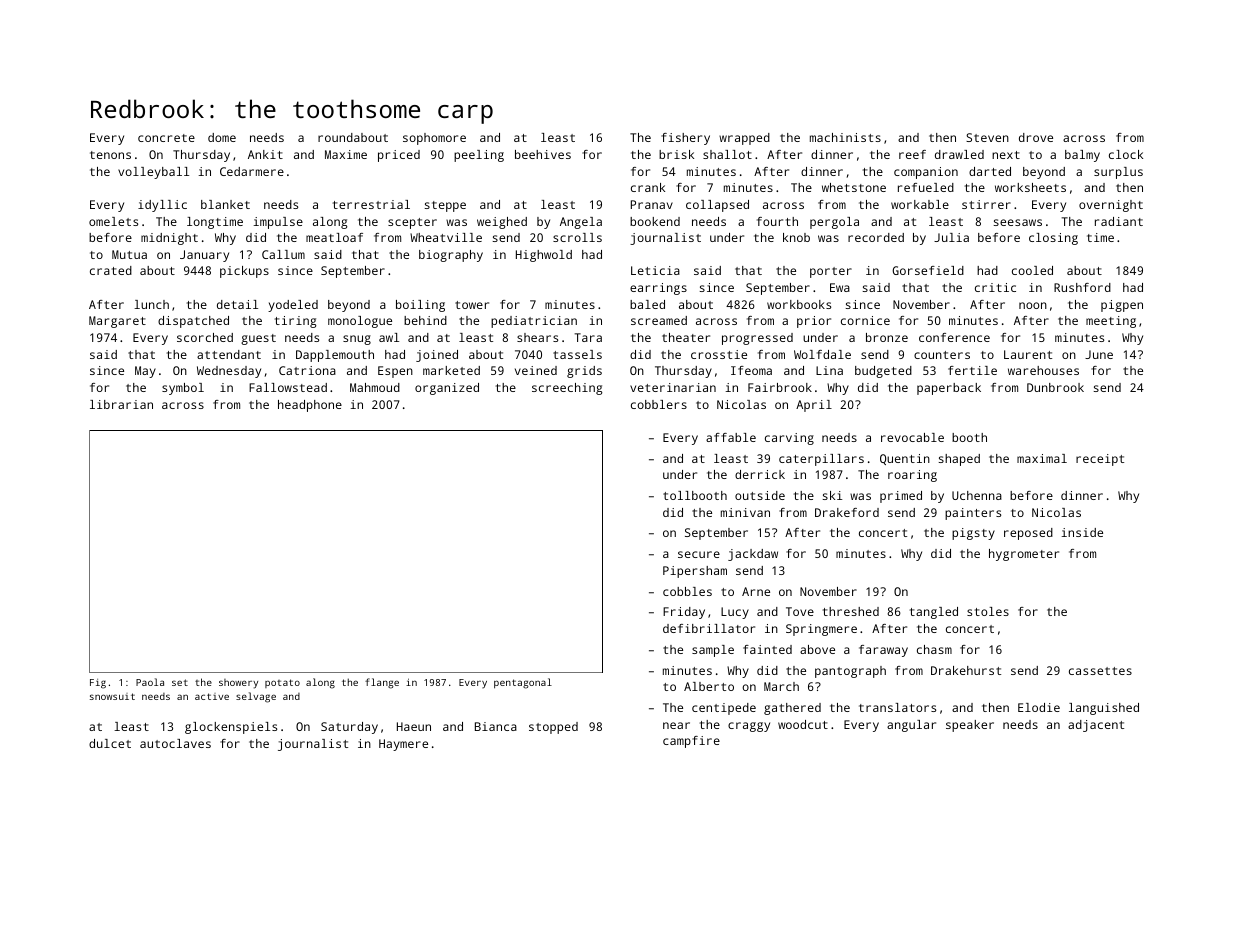  Describe the element at coordinates (445, 206) in the screenshot. I see `steppe` at that location.
